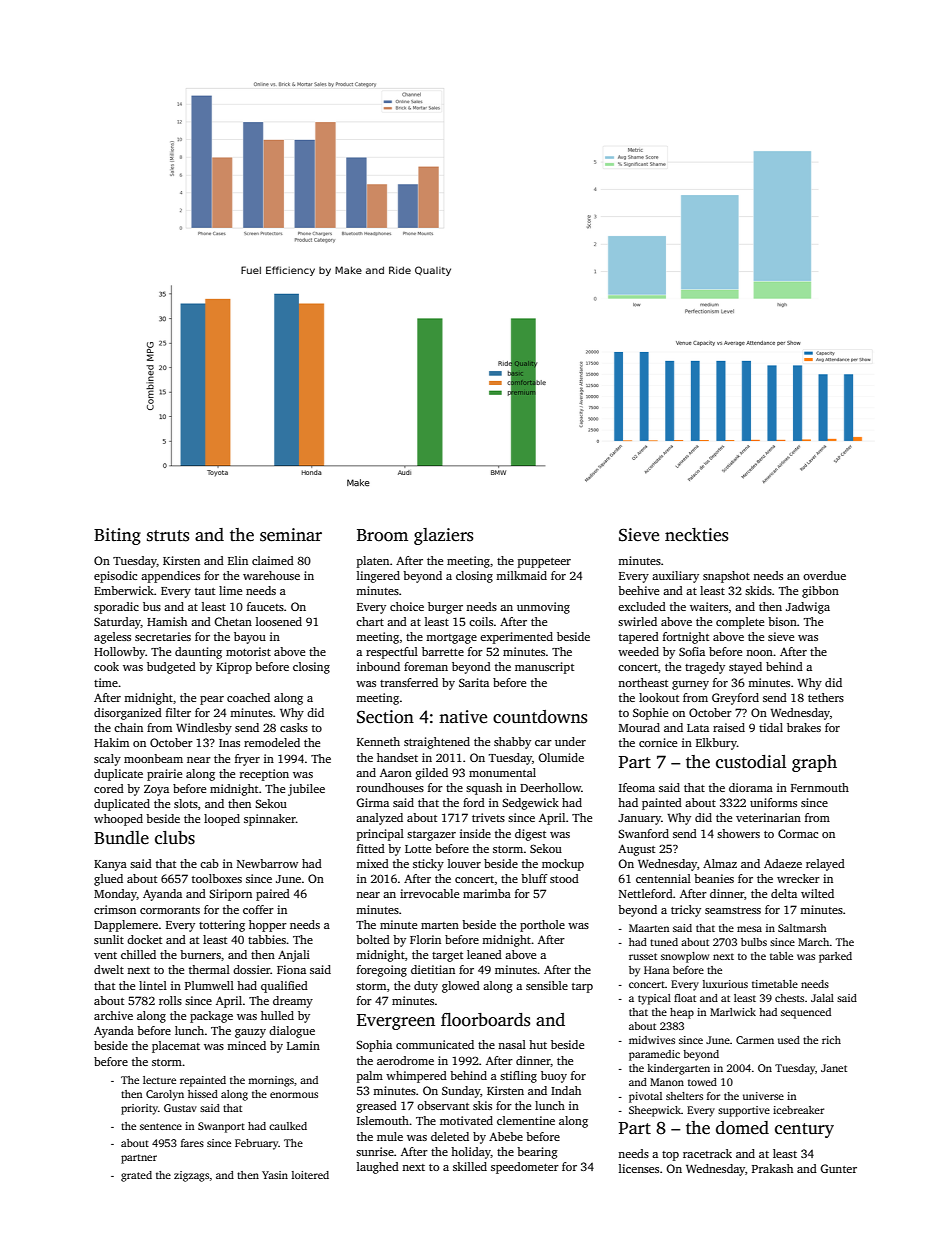 The image size is (952, 1233). What do you see at coordinates (726, 577) in the screenshot?
I see `snapshot` at bounding box center [726, 577].
